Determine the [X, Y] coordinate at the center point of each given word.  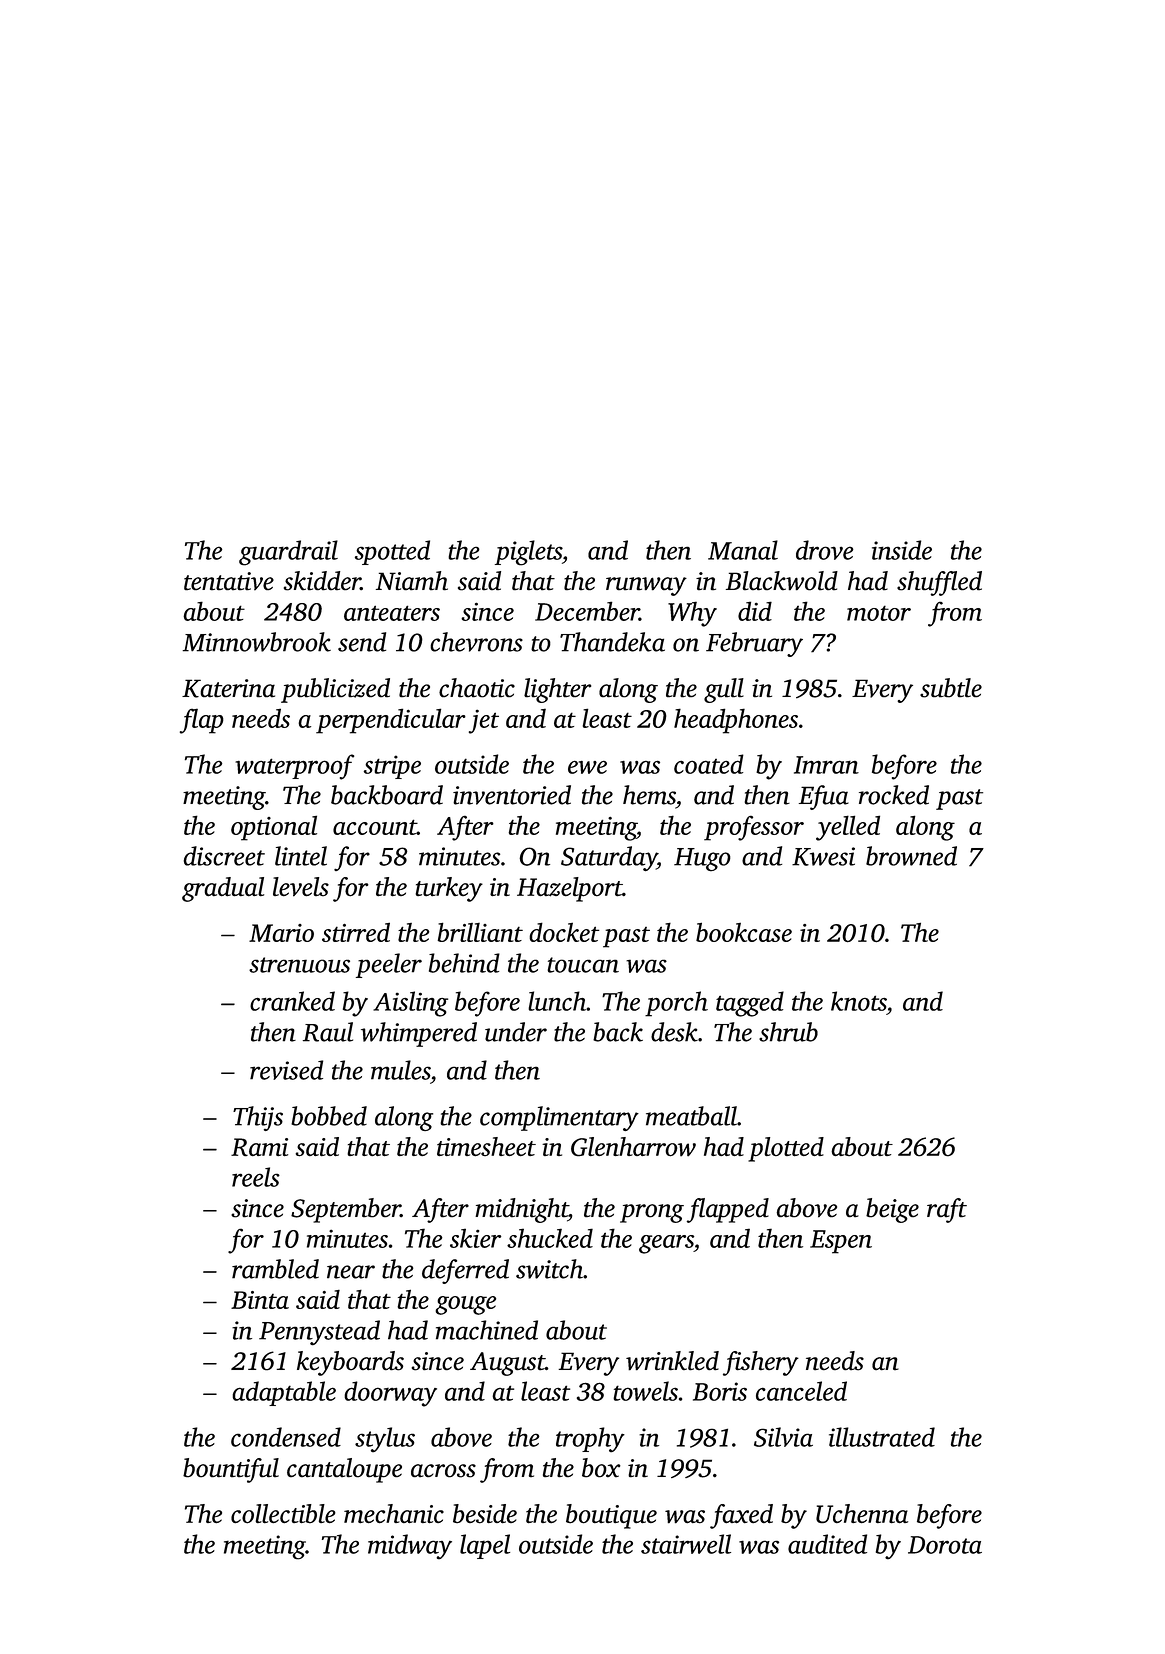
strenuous [299, 965]
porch [676, 1004]
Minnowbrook [256, 642]
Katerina [228, 688]
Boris [720, 1391]
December [587, 611]
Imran [826, 765]
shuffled [939, 583]
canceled [801, 1391]
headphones [736, 721]
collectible [283, 1514]
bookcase [744, 932]
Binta [260, 1300]
